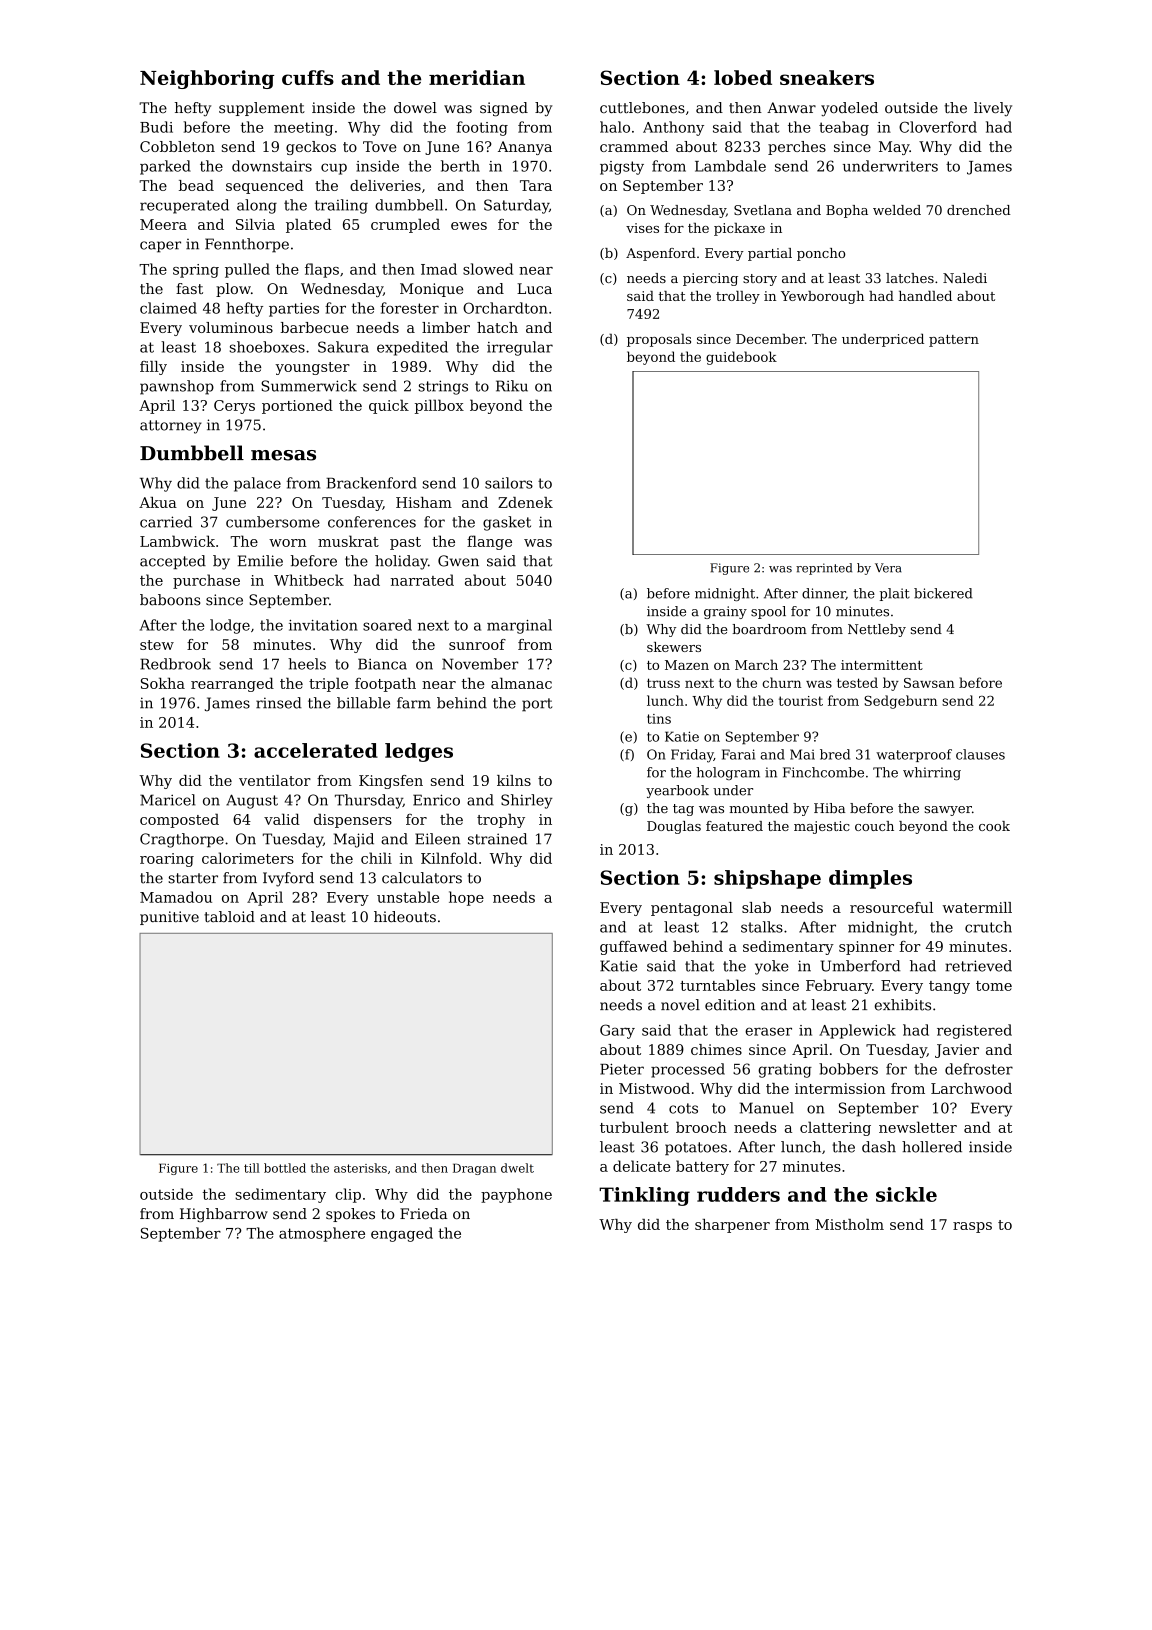  I want to click on delicate, so click(642, 1166).
